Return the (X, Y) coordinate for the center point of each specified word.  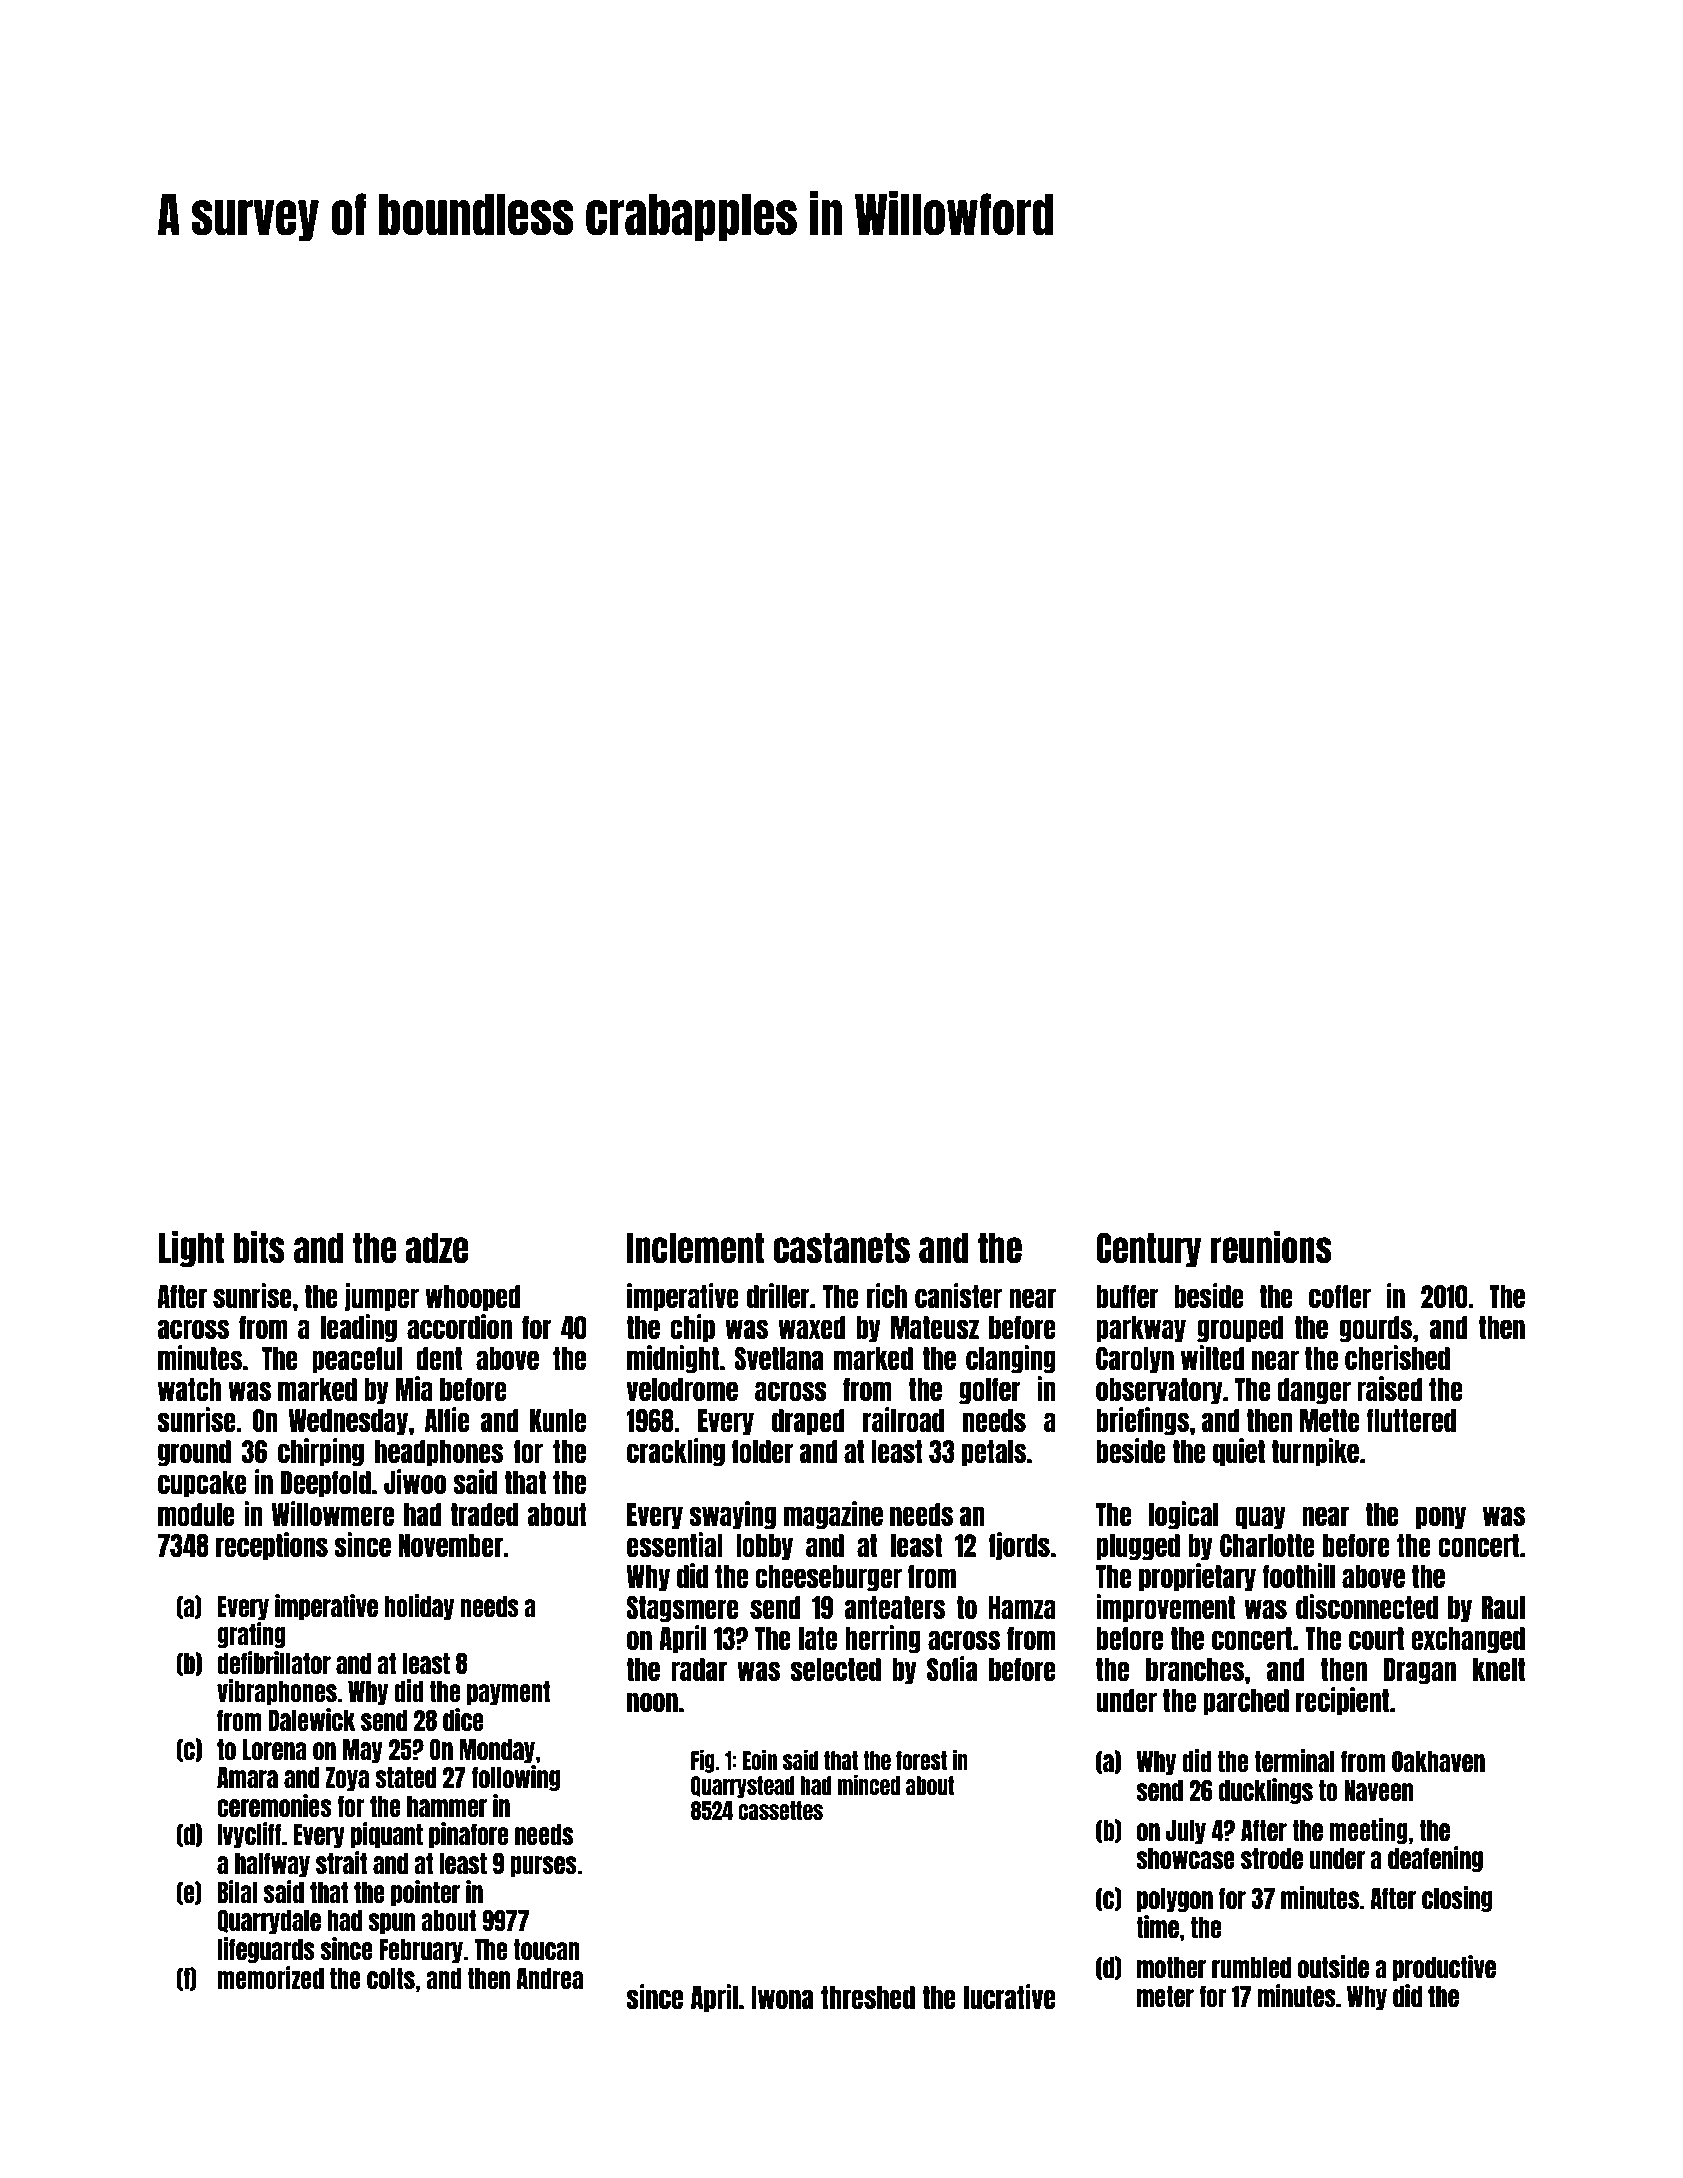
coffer (1340, 1296)
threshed (868, 1997)
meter (1165, 1996)
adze (437, 1248)
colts (391, 1978)
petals (994, 1453)
